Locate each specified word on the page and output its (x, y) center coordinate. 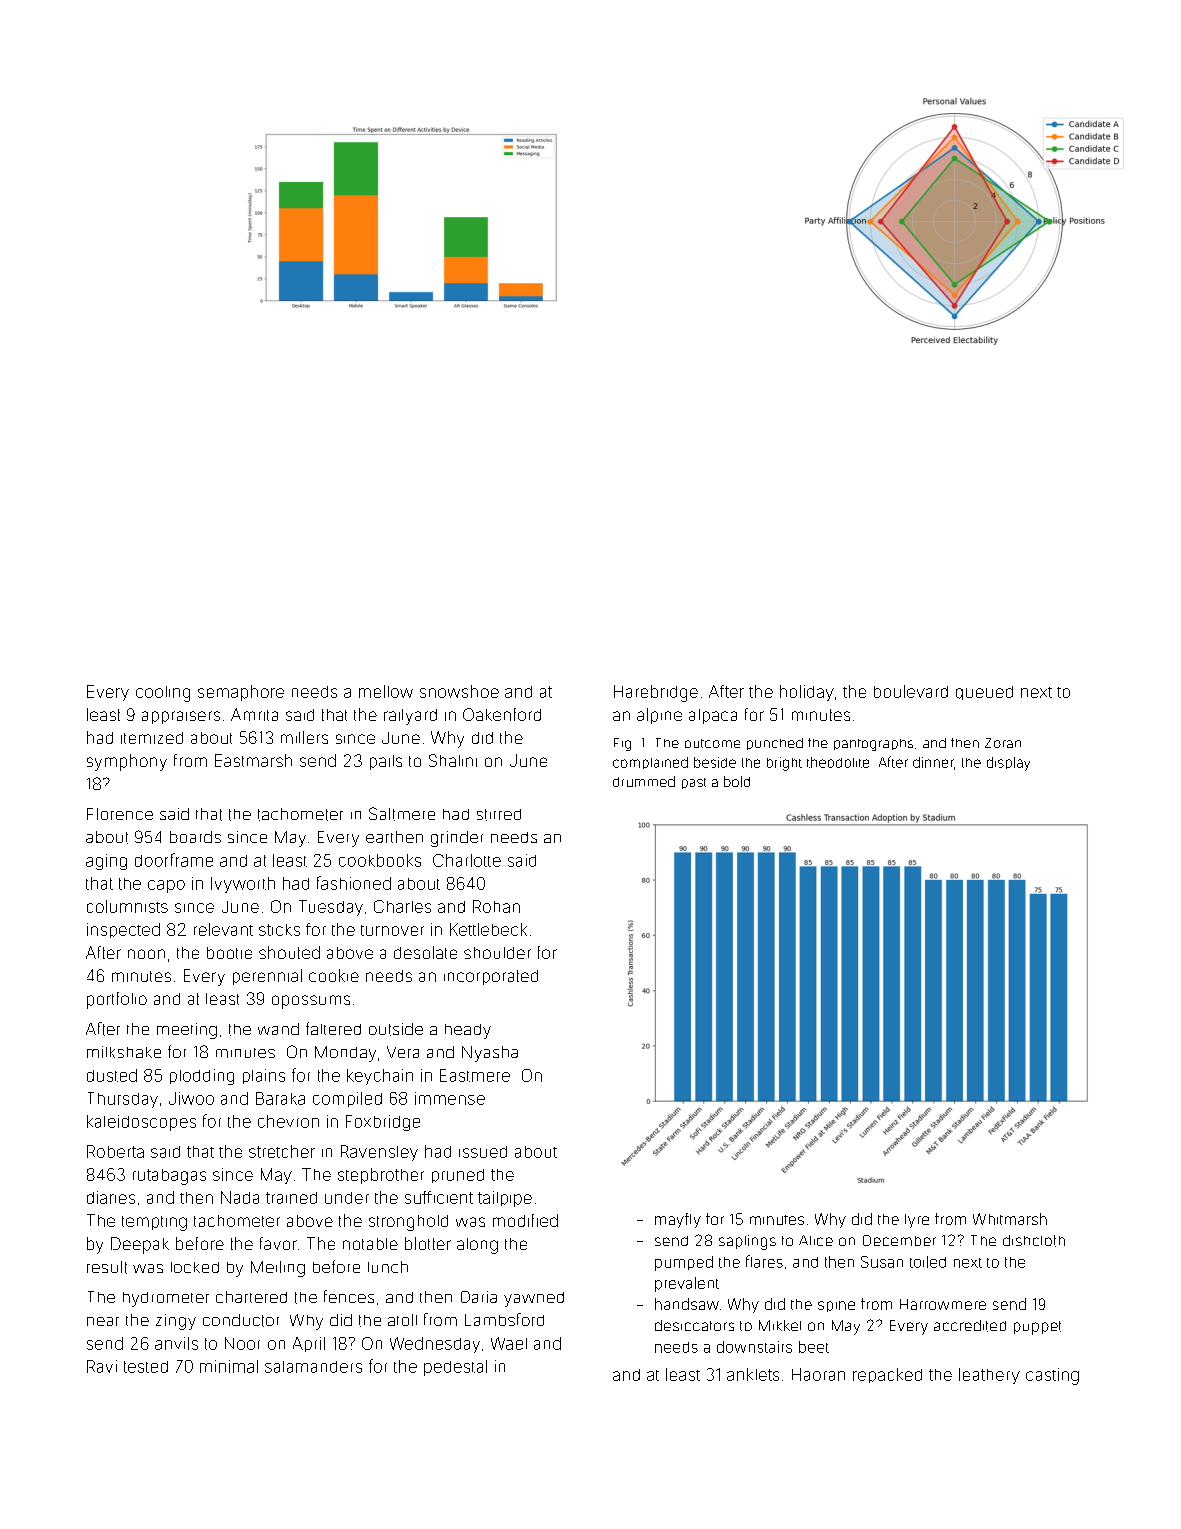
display (1008, 764)
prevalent (687, 1284)
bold (737, 781)
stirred (499, 815)
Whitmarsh (1010, 1219)
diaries (111, 1197)
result (107, 1267)
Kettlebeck (488, 929)
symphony (127, 762)
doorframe (174, 860)
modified (525, 1220)
